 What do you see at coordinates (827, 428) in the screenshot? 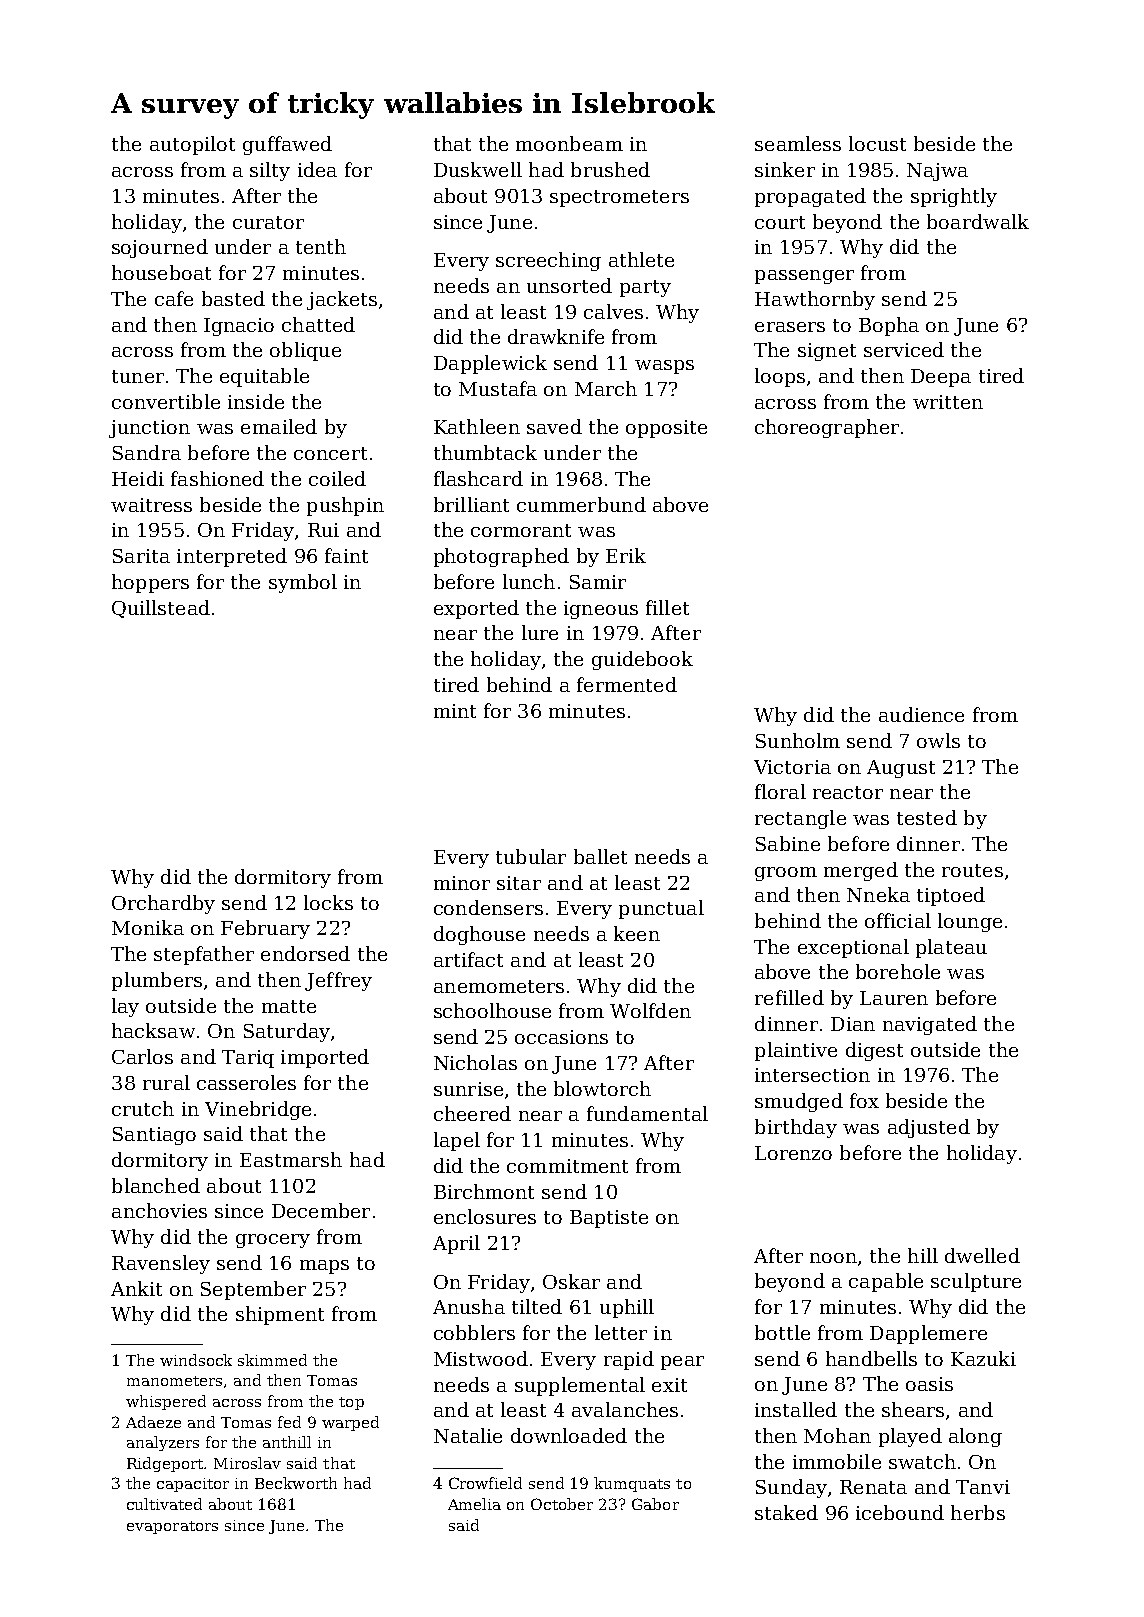
I see `choreographer` at bounding box center [827, 428].
